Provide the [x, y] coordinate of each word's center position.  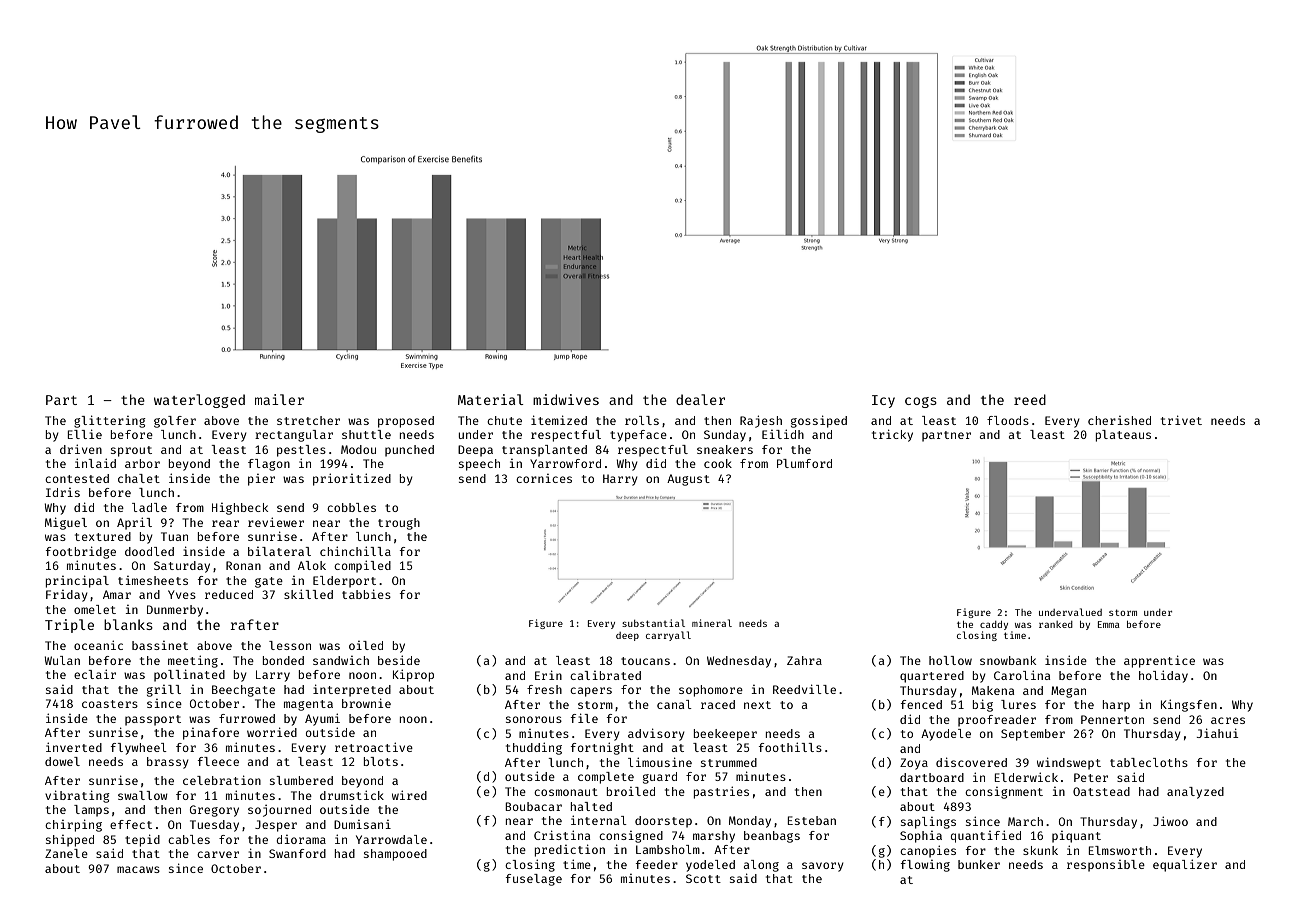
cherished [1119, 420]
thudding [534, 748]
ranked [1056, 624]
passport [153, 720]
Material [491, 399]
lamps [91, 811]
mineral [712, 623]
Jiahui [1217, 733]
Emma [1109, 624]
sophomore [711, 691]
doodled [149, 551]
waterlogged [199, 401]
